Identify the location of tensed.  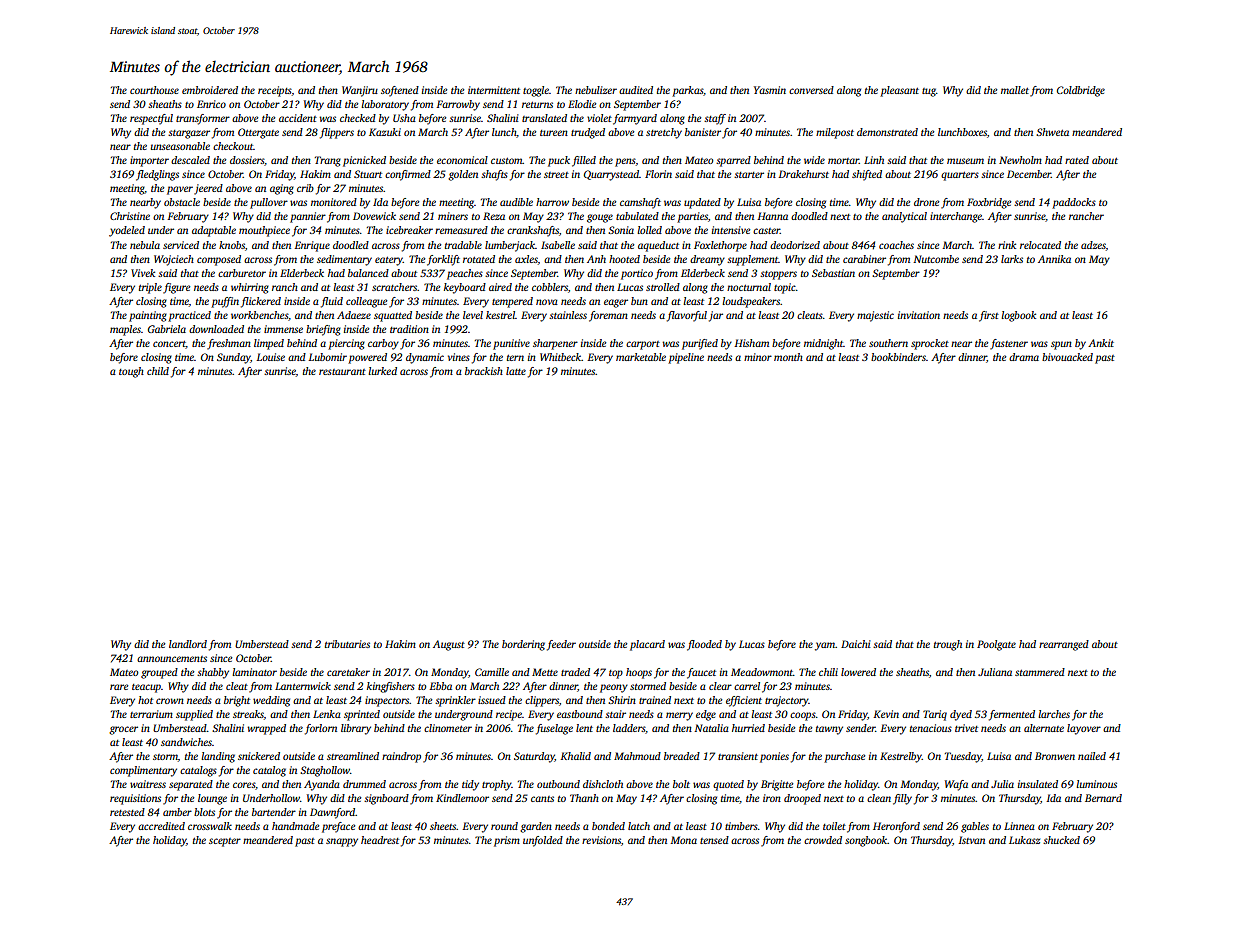
(714, 840).
